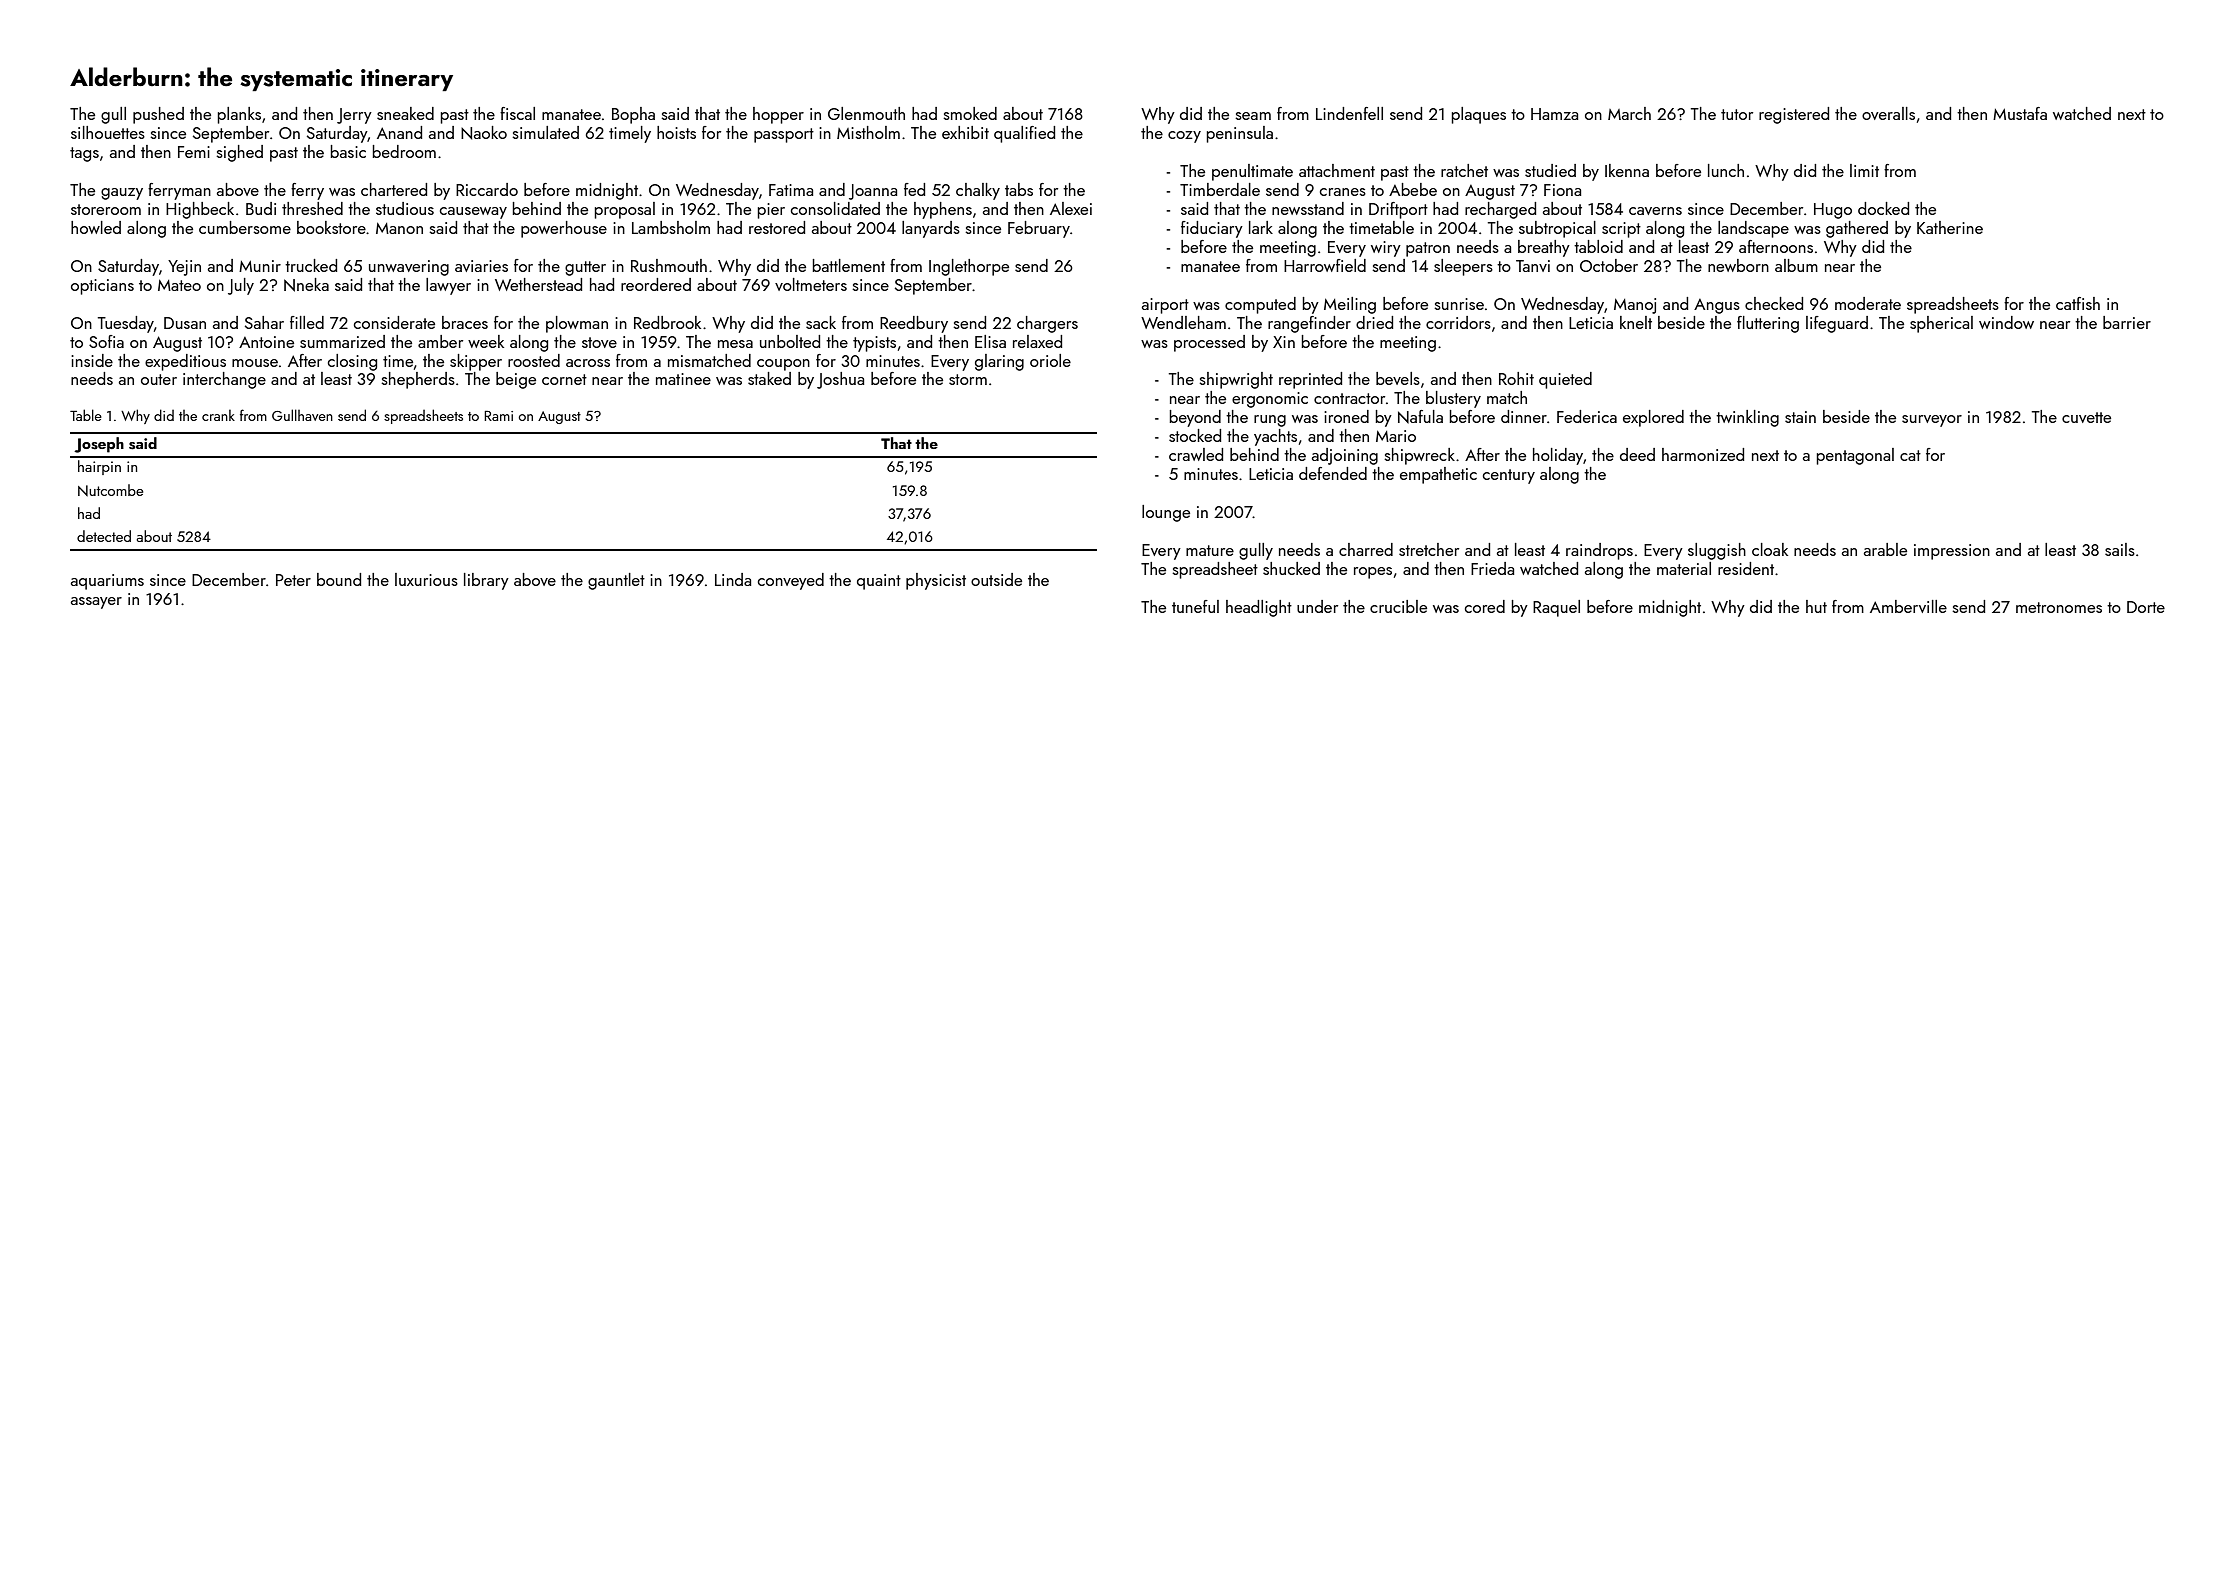 The width and height of the page is (2238, 1582). Describe the element at coordinates (1166, 513) in the page. I see `lounge` at that location.
